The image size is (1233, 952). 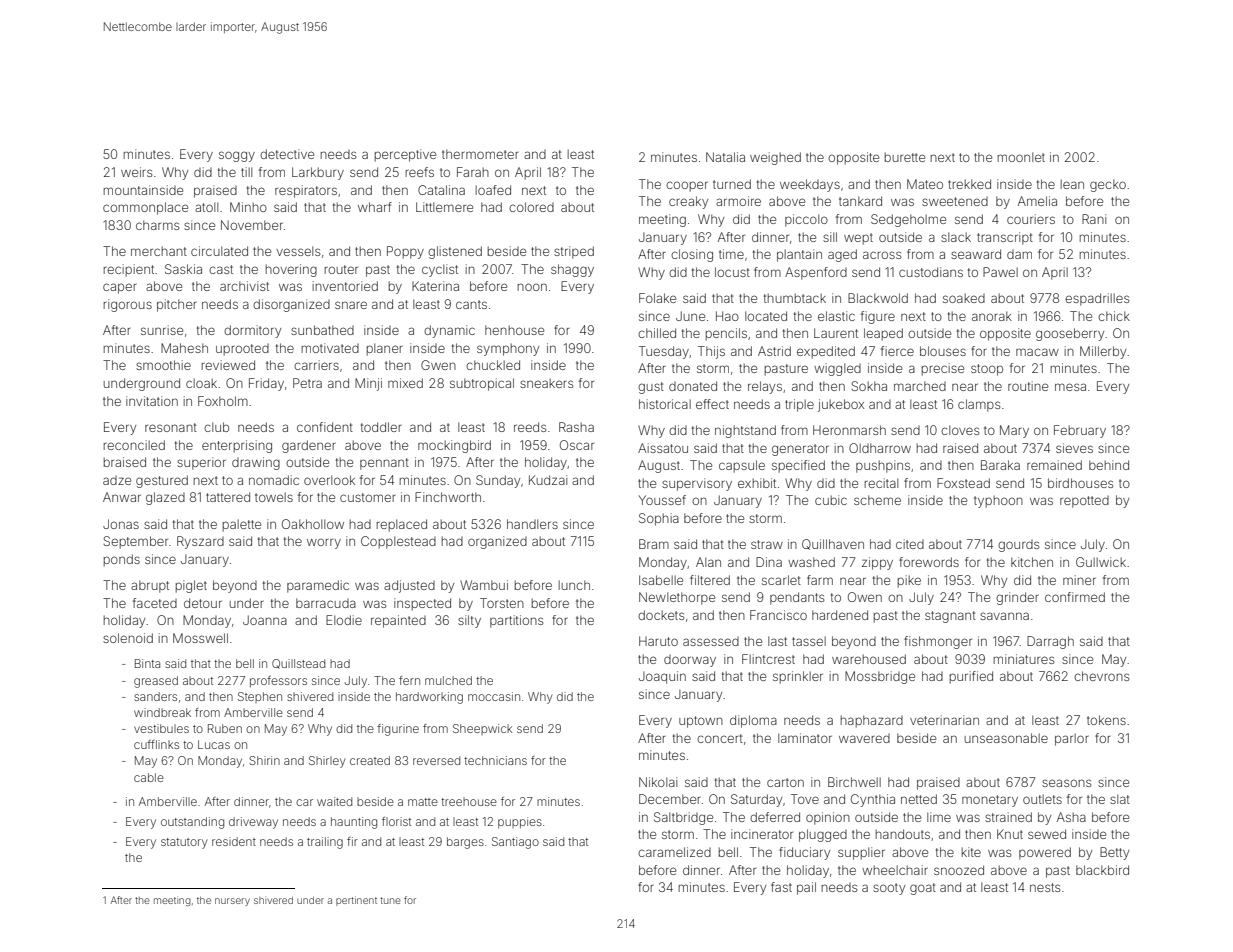 I want to click on blackbird, so click(x=1102, y=870).
